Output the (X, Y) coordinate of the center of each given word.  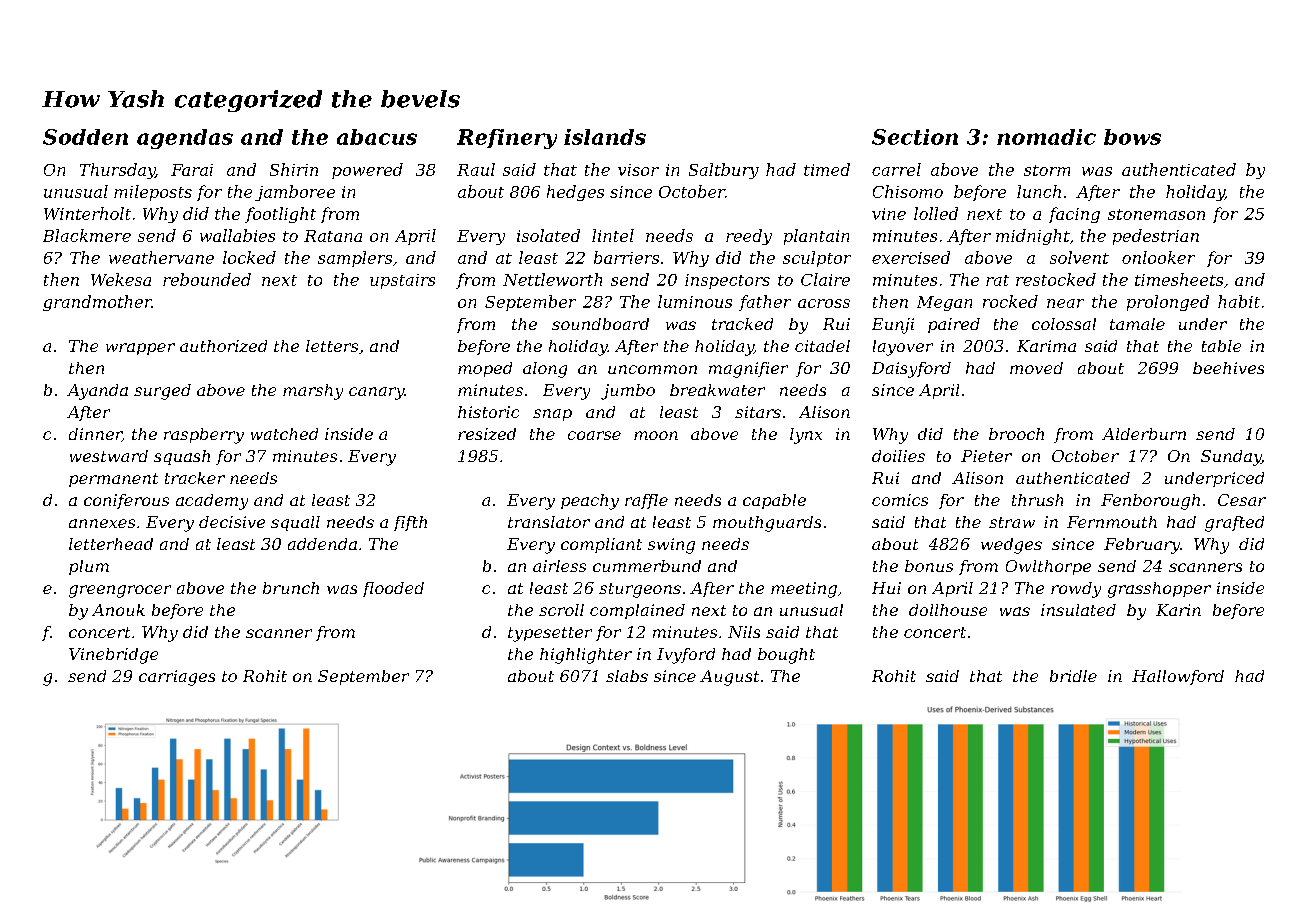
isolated (548, 235)
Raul (476, 169)
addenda (322, 544)
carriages (177, 678)
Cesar (1242, 500)
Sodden (85, 137)
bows (1132, 137)
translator (549, 522)
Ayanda (97, 392)
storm (1047, 170)
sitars (758, 412)
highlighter (586, 656)
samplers (355, 259)
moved (1036, 368)
